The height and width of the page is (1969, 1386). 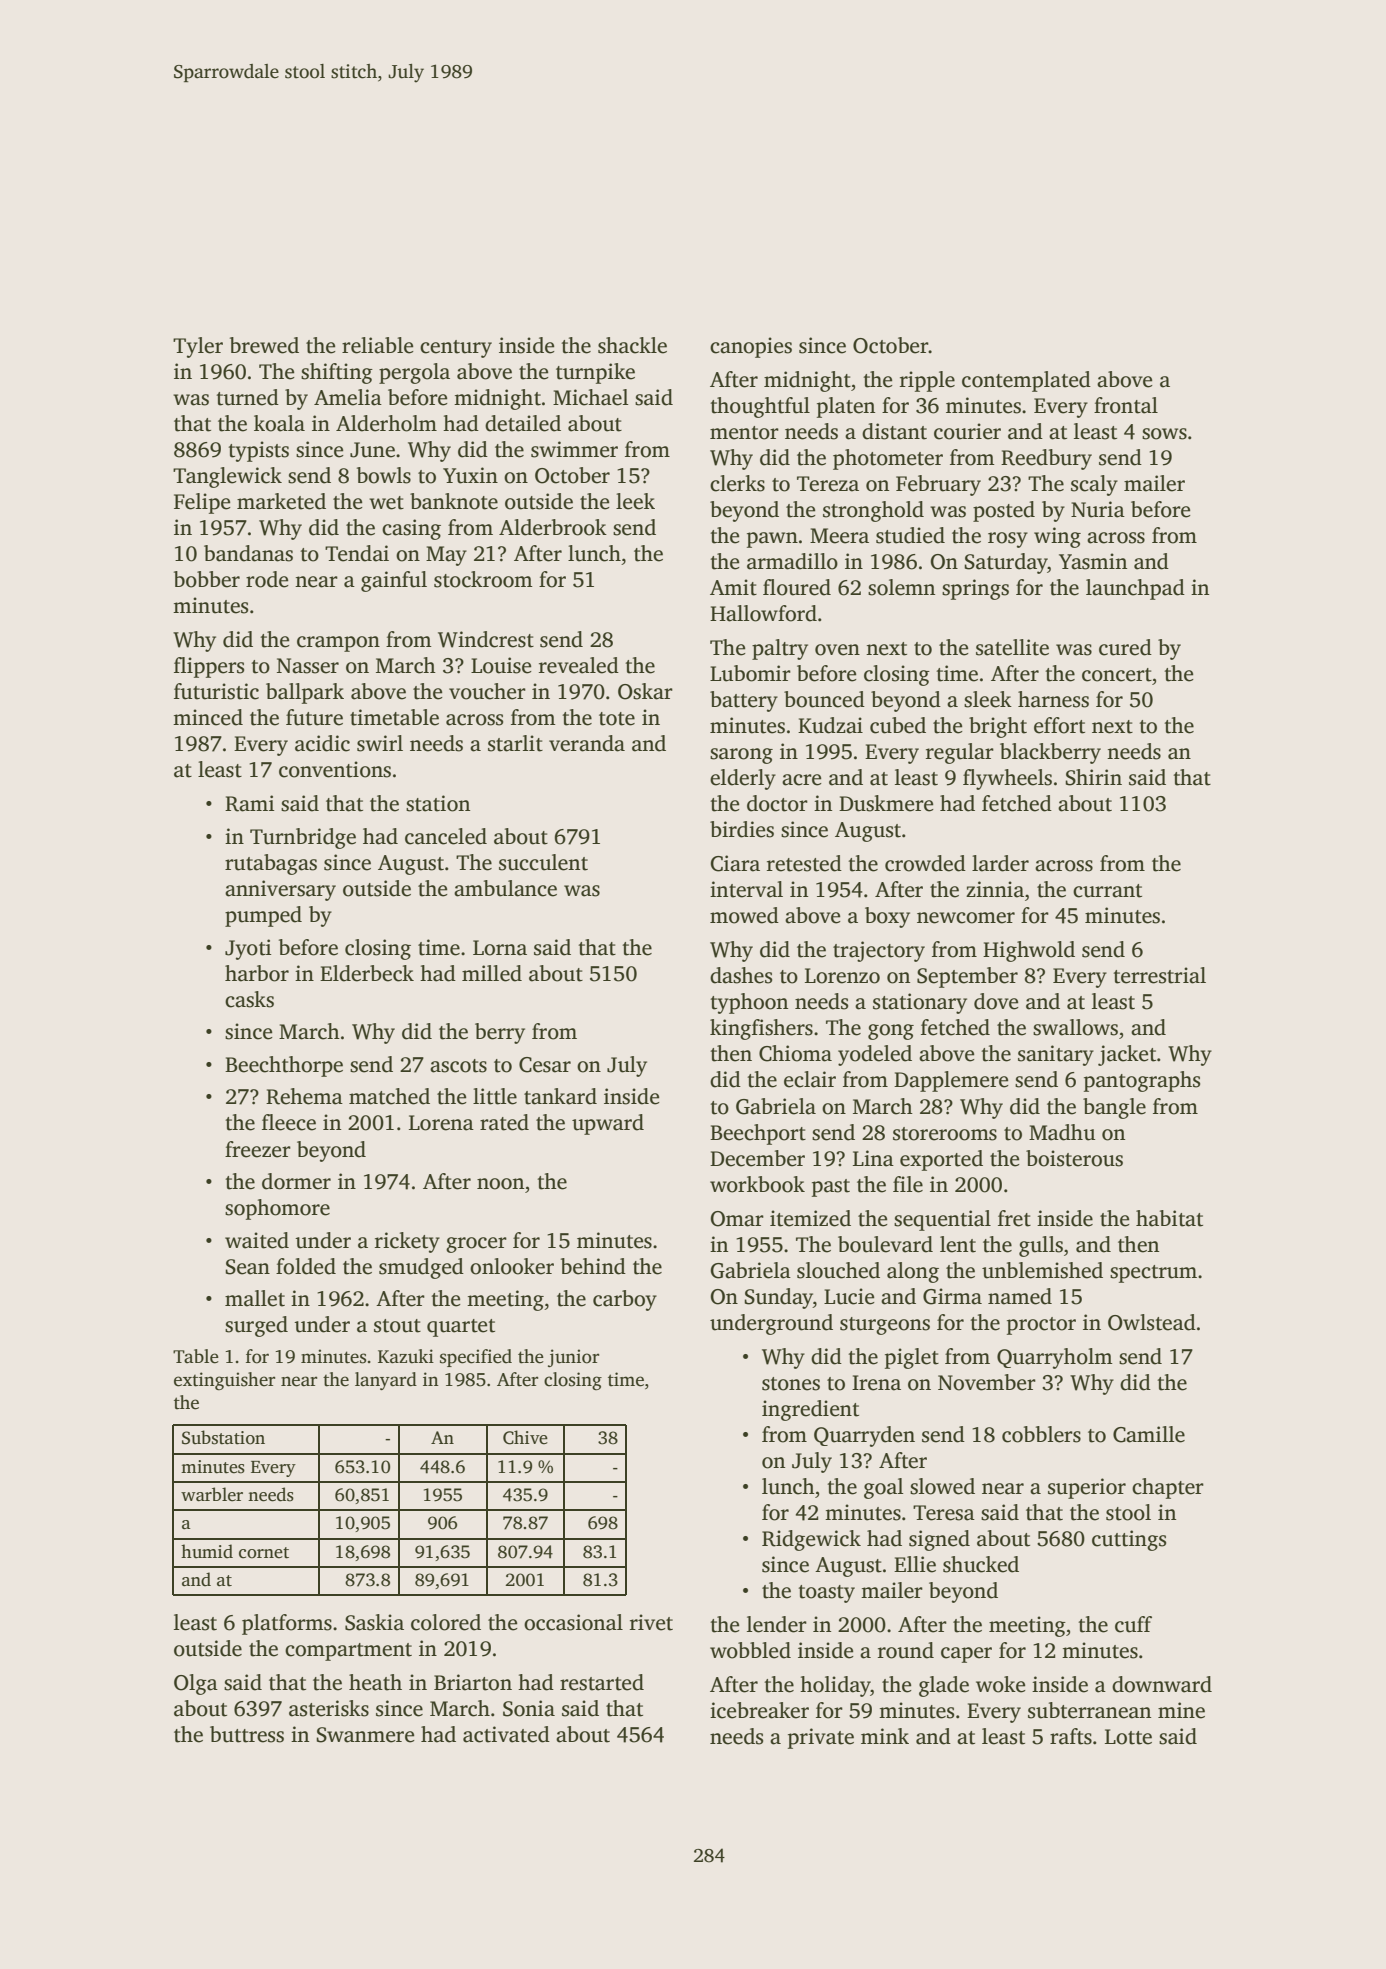 I want to click on carboy, so click(x=625, y=1300).
